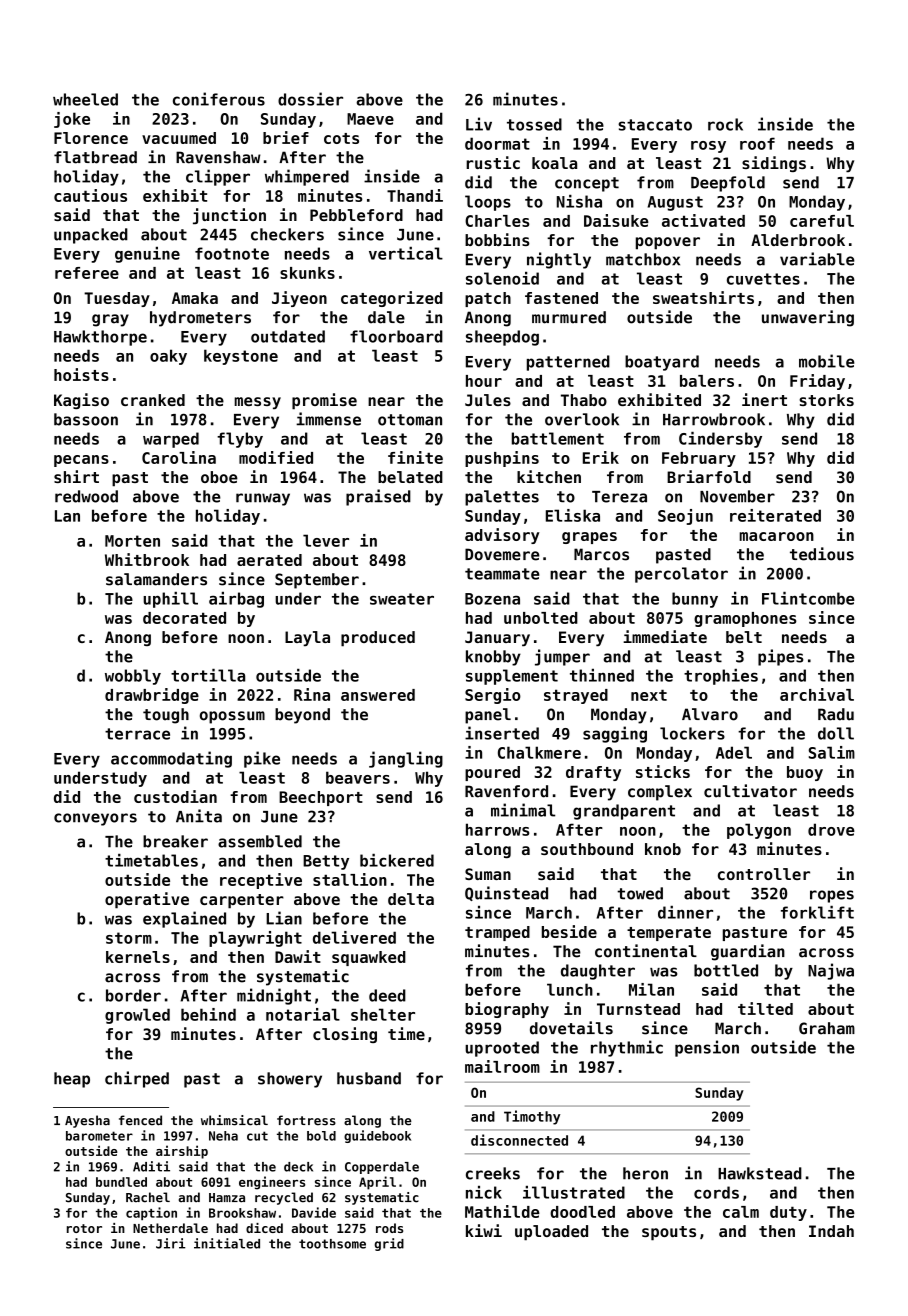  I want to click on rock, so click(725, 124).
